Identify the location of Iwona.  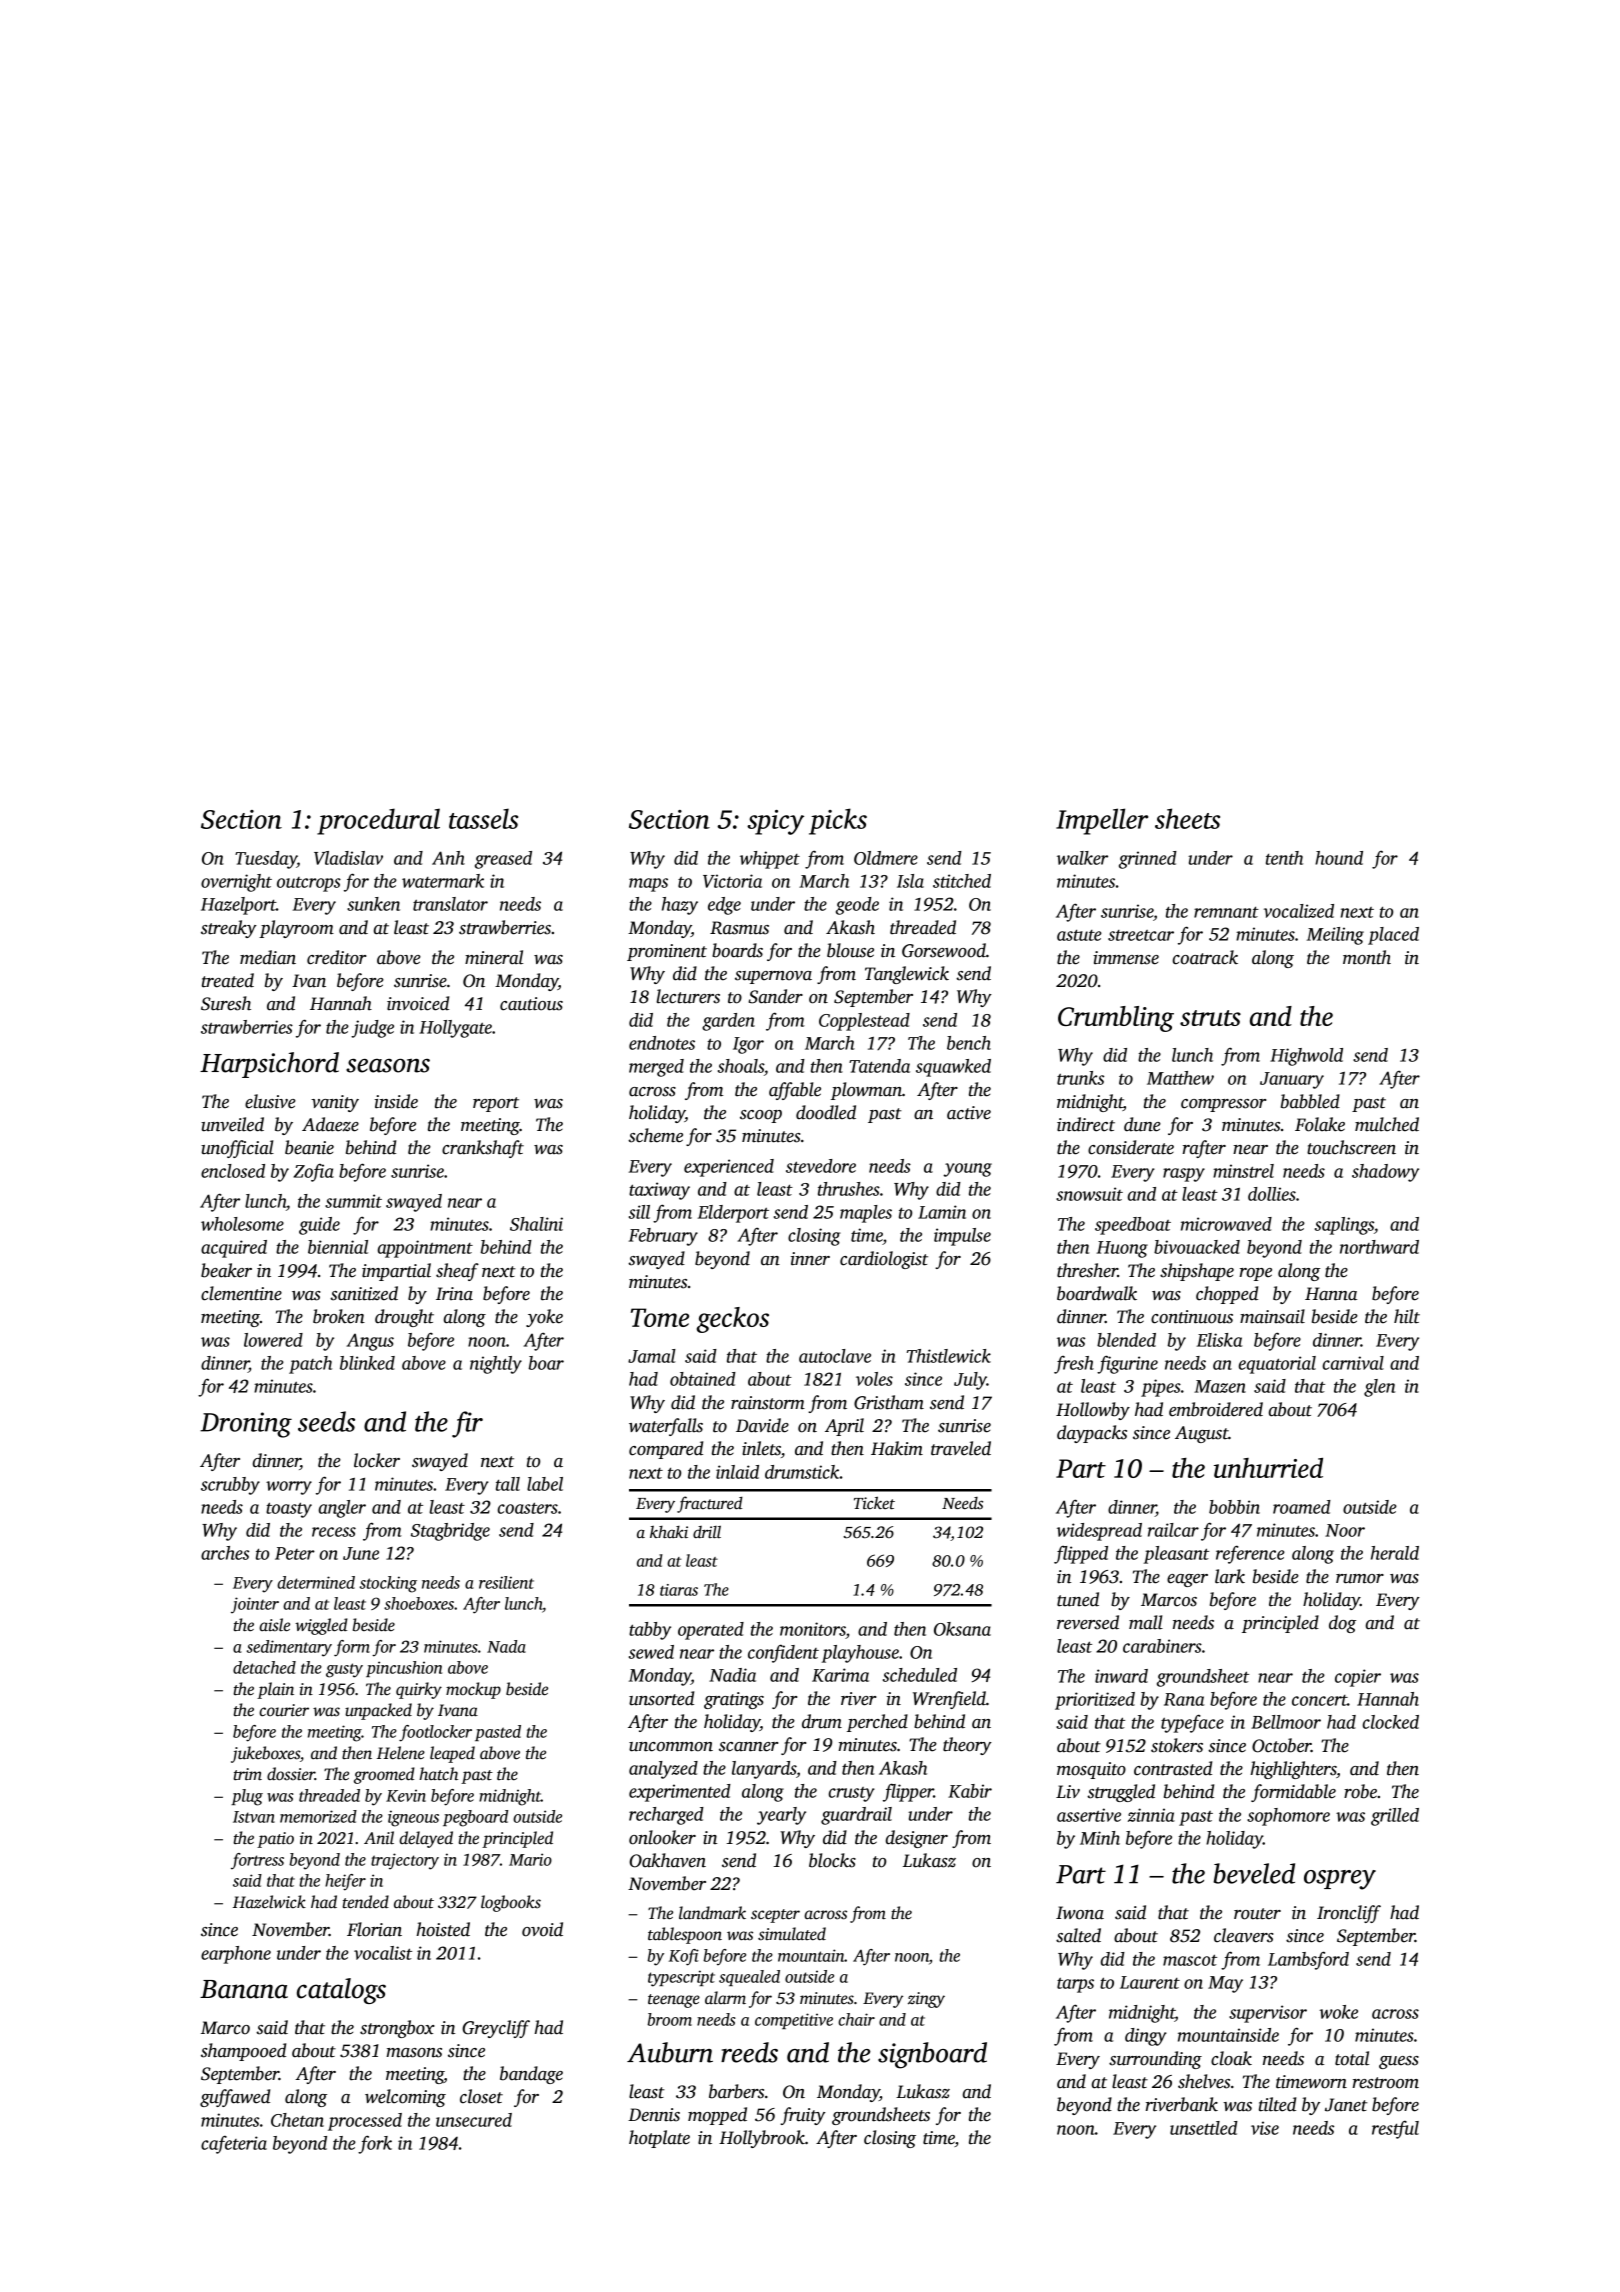
(1080, 1913).
